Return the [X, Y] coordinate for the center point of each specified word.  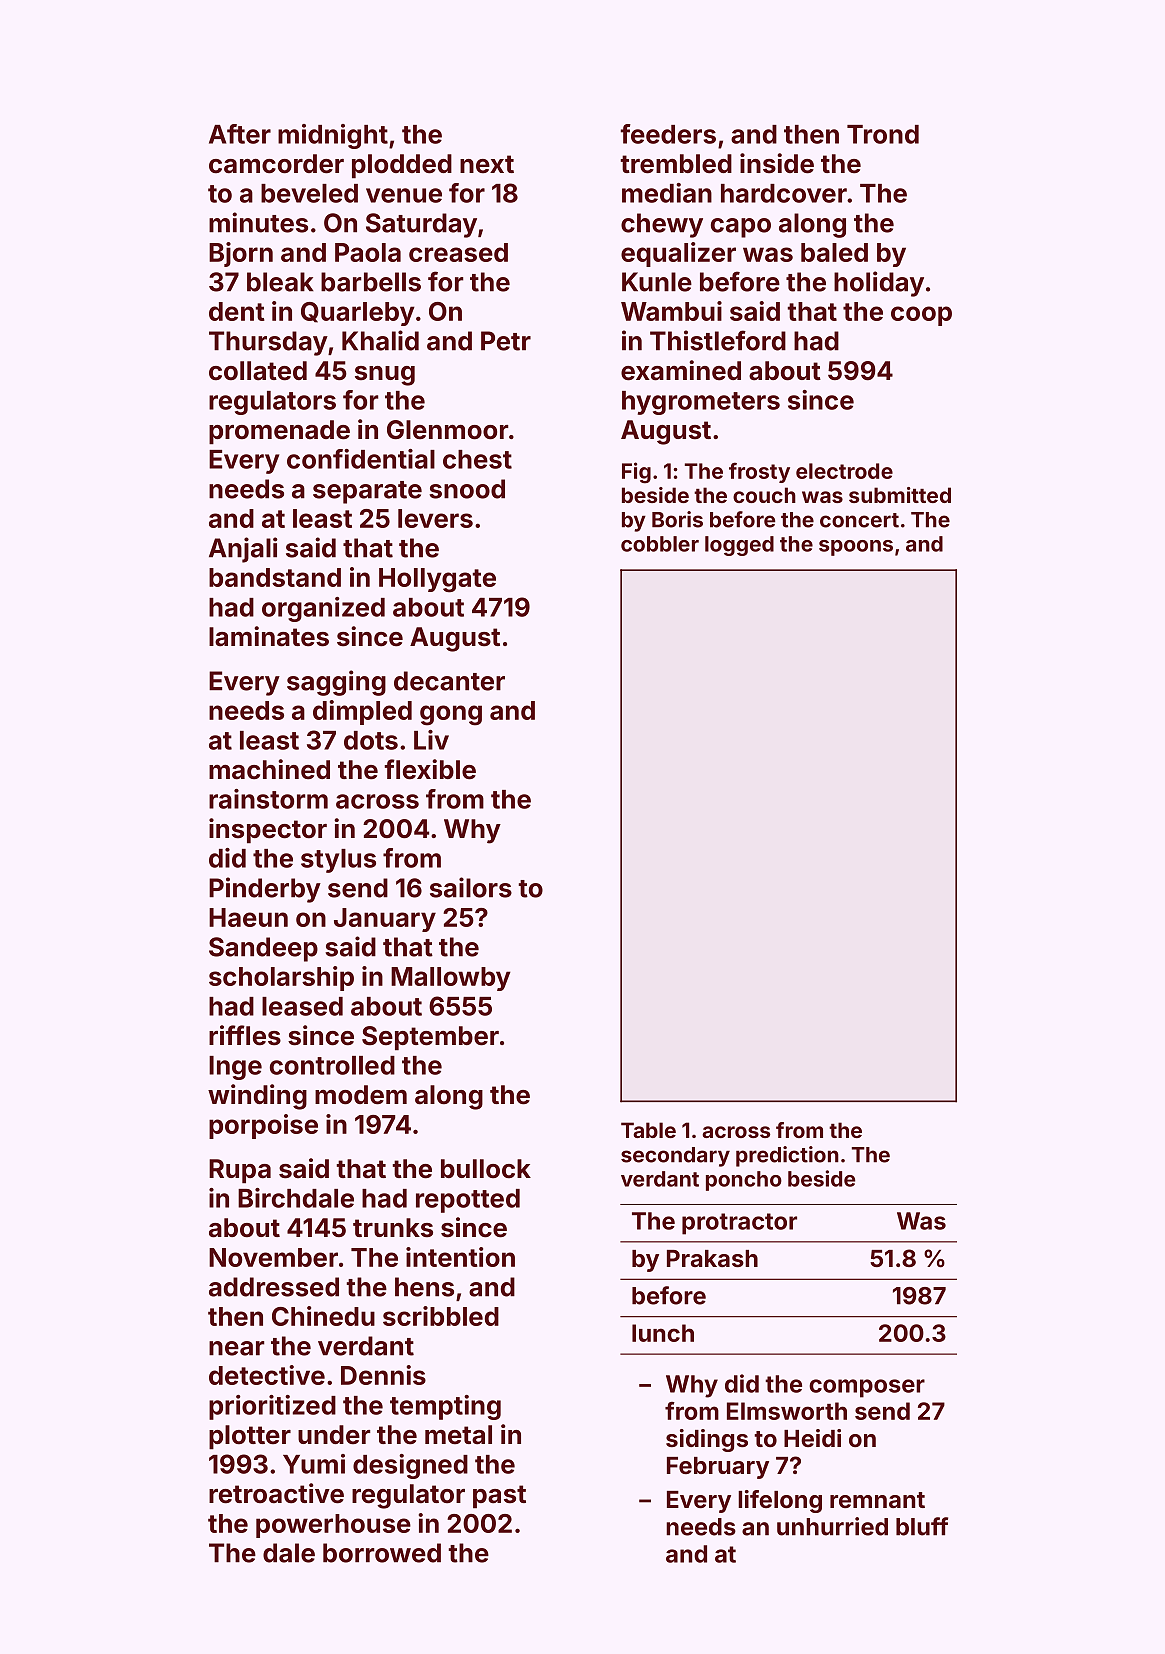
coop [921, 316]
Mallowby [451, 979]
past [499, 1497]
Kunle [657, 282]
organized [323, 609]
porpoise [263, 1126]
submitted [900, 495]
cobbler [660, 544]
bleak [280, 282]
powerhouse [333, 1526]
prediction [787, 1156]
